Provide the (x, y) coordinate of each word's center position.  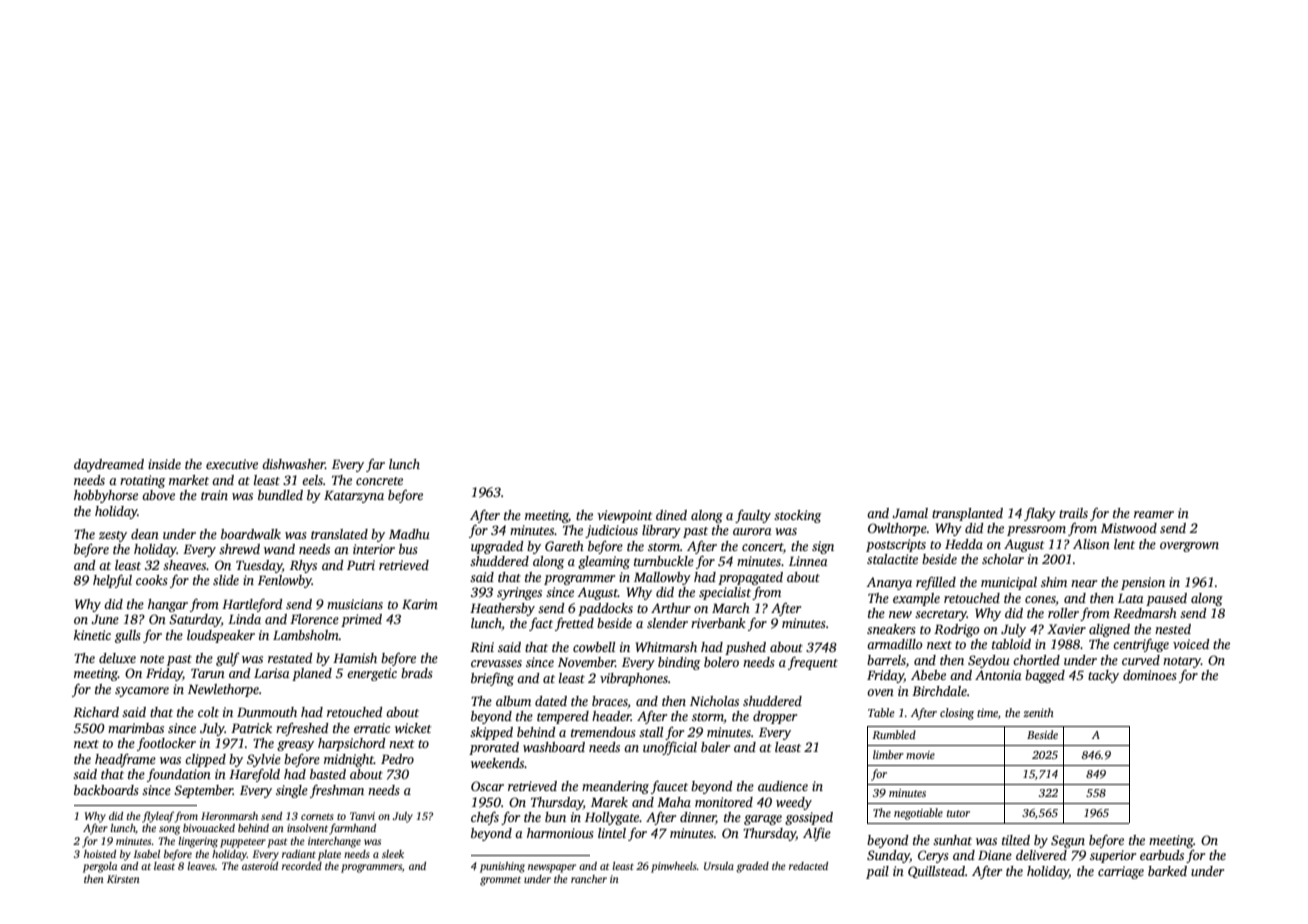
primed (361, 620)
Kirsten (123, 879)
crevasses (496, 663)
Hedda (964, 544)
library (661, 531)
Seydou (989, 661)
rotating (142, 481)
